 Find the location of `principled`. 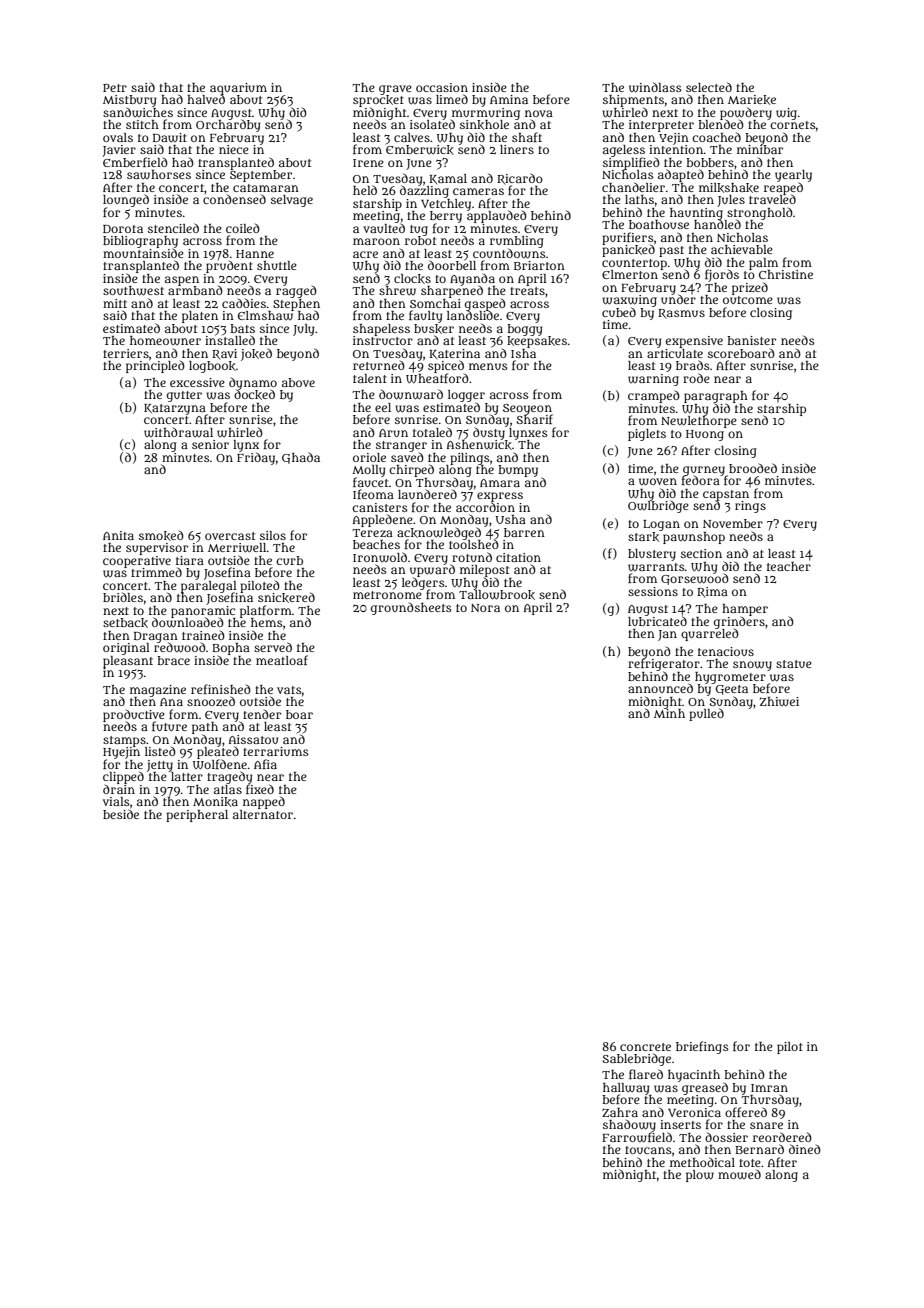

principled is located at coordinates (155, 367).
